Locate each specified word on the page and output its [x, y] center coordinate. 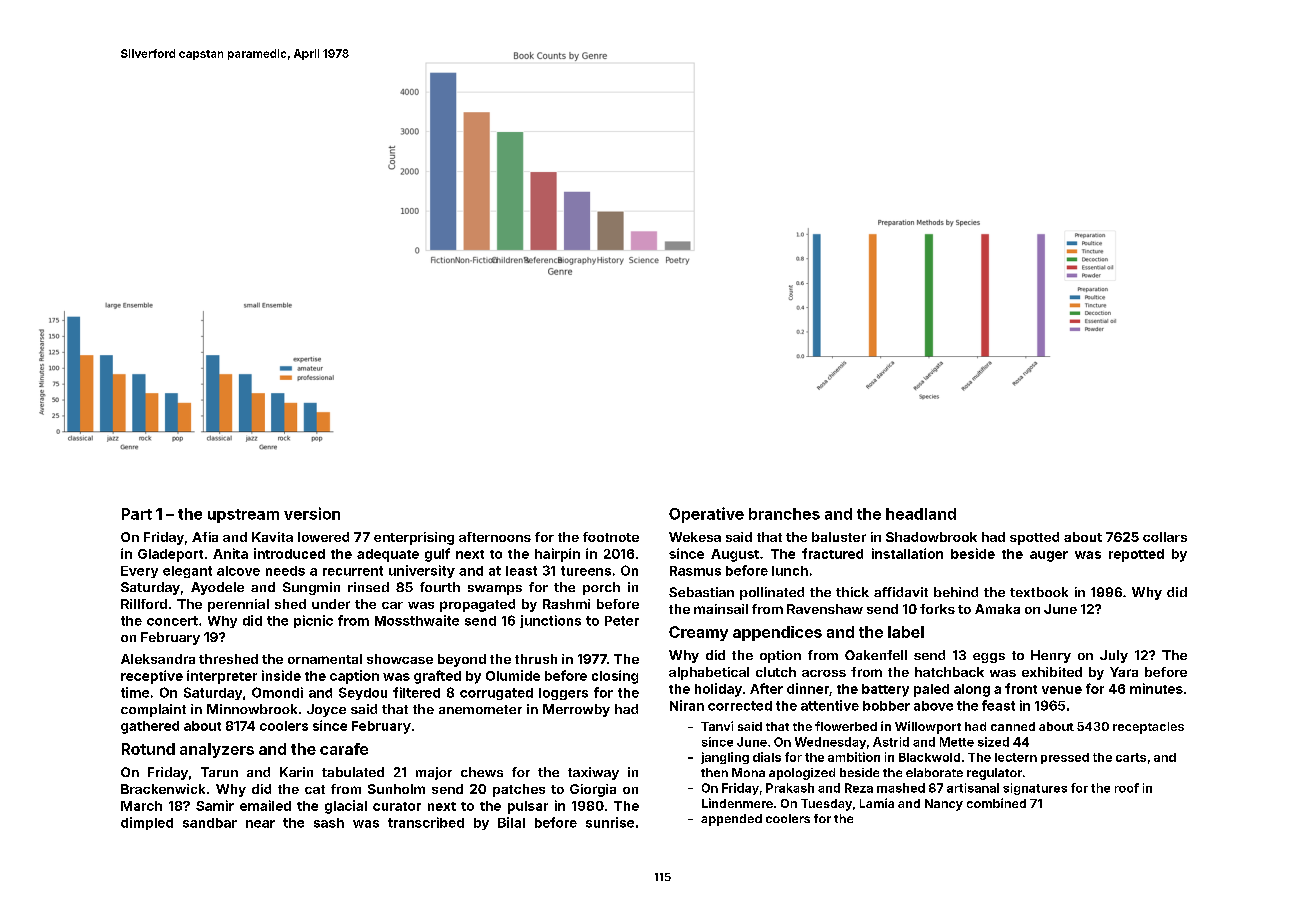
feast [998, 705]
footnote [611, 537]
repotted [1136, 555]
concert [172, 621]
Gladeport [170, 555]
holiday [718, 690]
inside [281, 675]
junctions [550, 621]
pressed [1065, 758]
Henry [1051, 656]
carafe [344, 749]
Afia [205, 537]
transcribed [426, 822]
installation [907, 553]
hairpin [557, 555]
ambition [854, 757]
